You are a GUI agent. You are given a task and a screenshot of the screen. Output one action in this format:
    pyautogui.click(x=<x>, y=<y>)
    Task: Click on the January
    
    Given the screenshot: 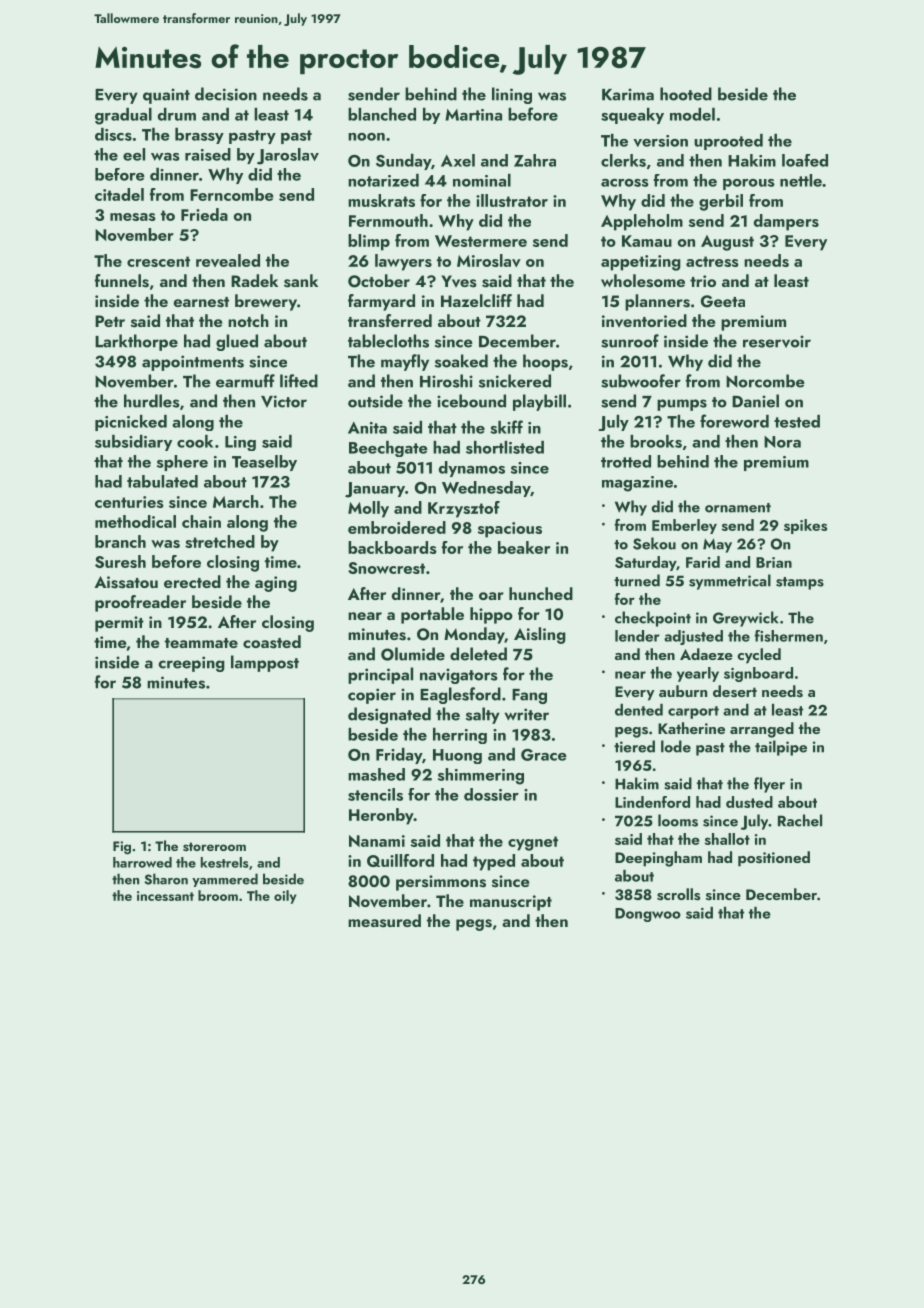 What is the action you would take?
    pyautogui.click(x=375, y=490)
